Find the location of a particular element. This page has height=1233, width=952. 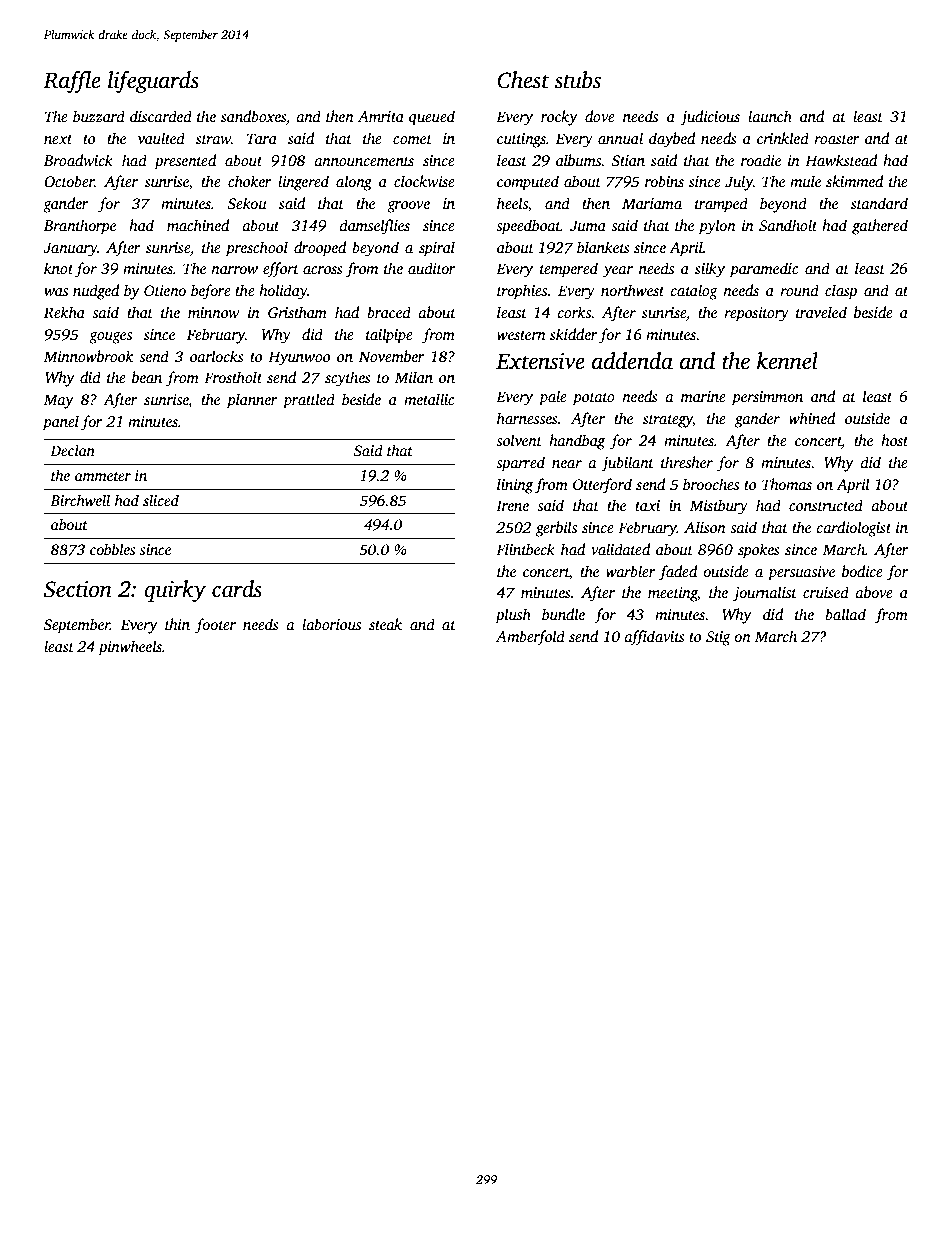

launch is located at coordinates (770, 116).
